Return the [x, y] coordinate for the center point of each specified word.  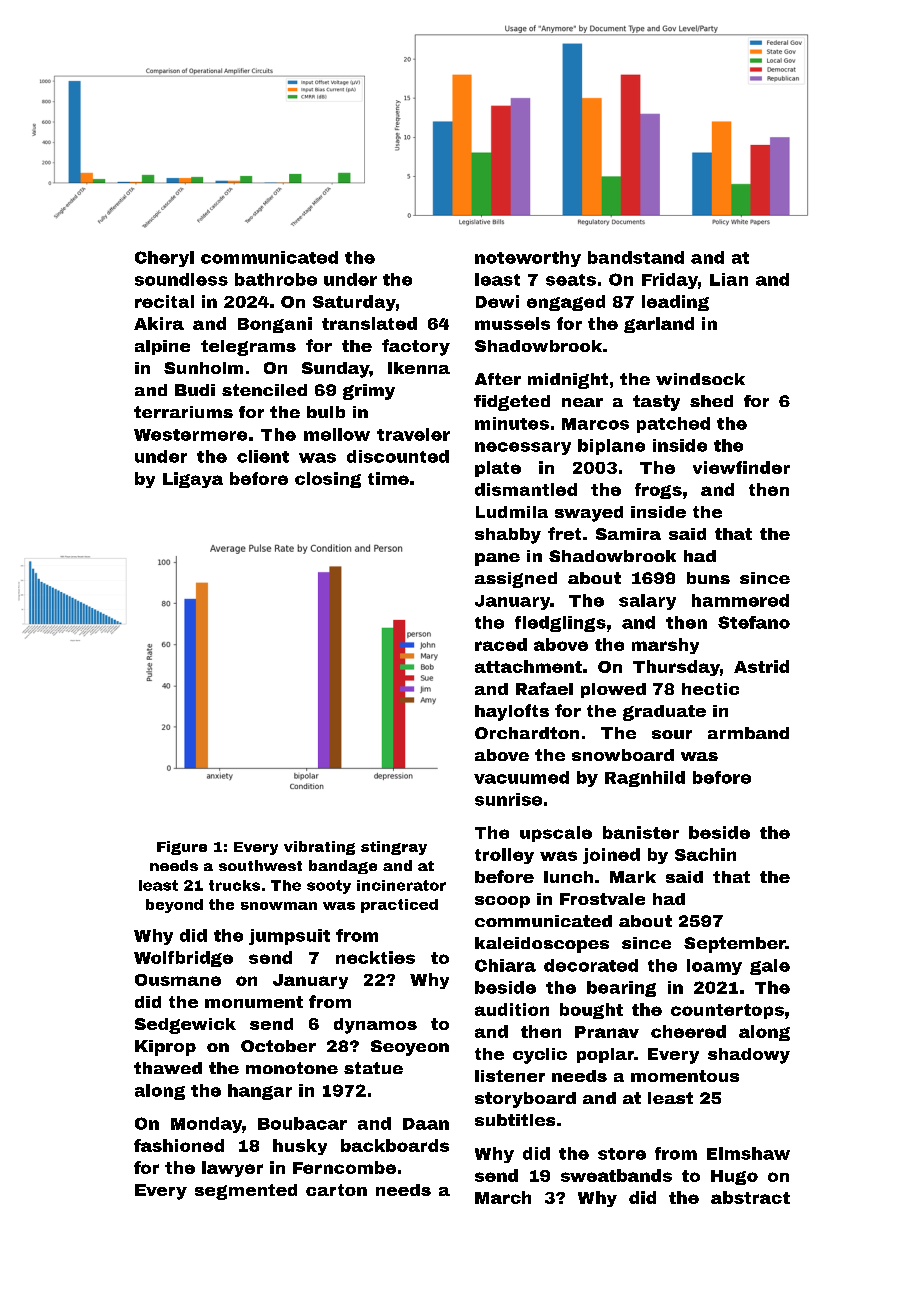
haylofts [512, 712]
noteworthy [528, 259]
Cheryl [164, 259]
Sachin [705, 854]
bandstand [636, 257]
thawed [168, 1068]
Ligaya [193, 480]
